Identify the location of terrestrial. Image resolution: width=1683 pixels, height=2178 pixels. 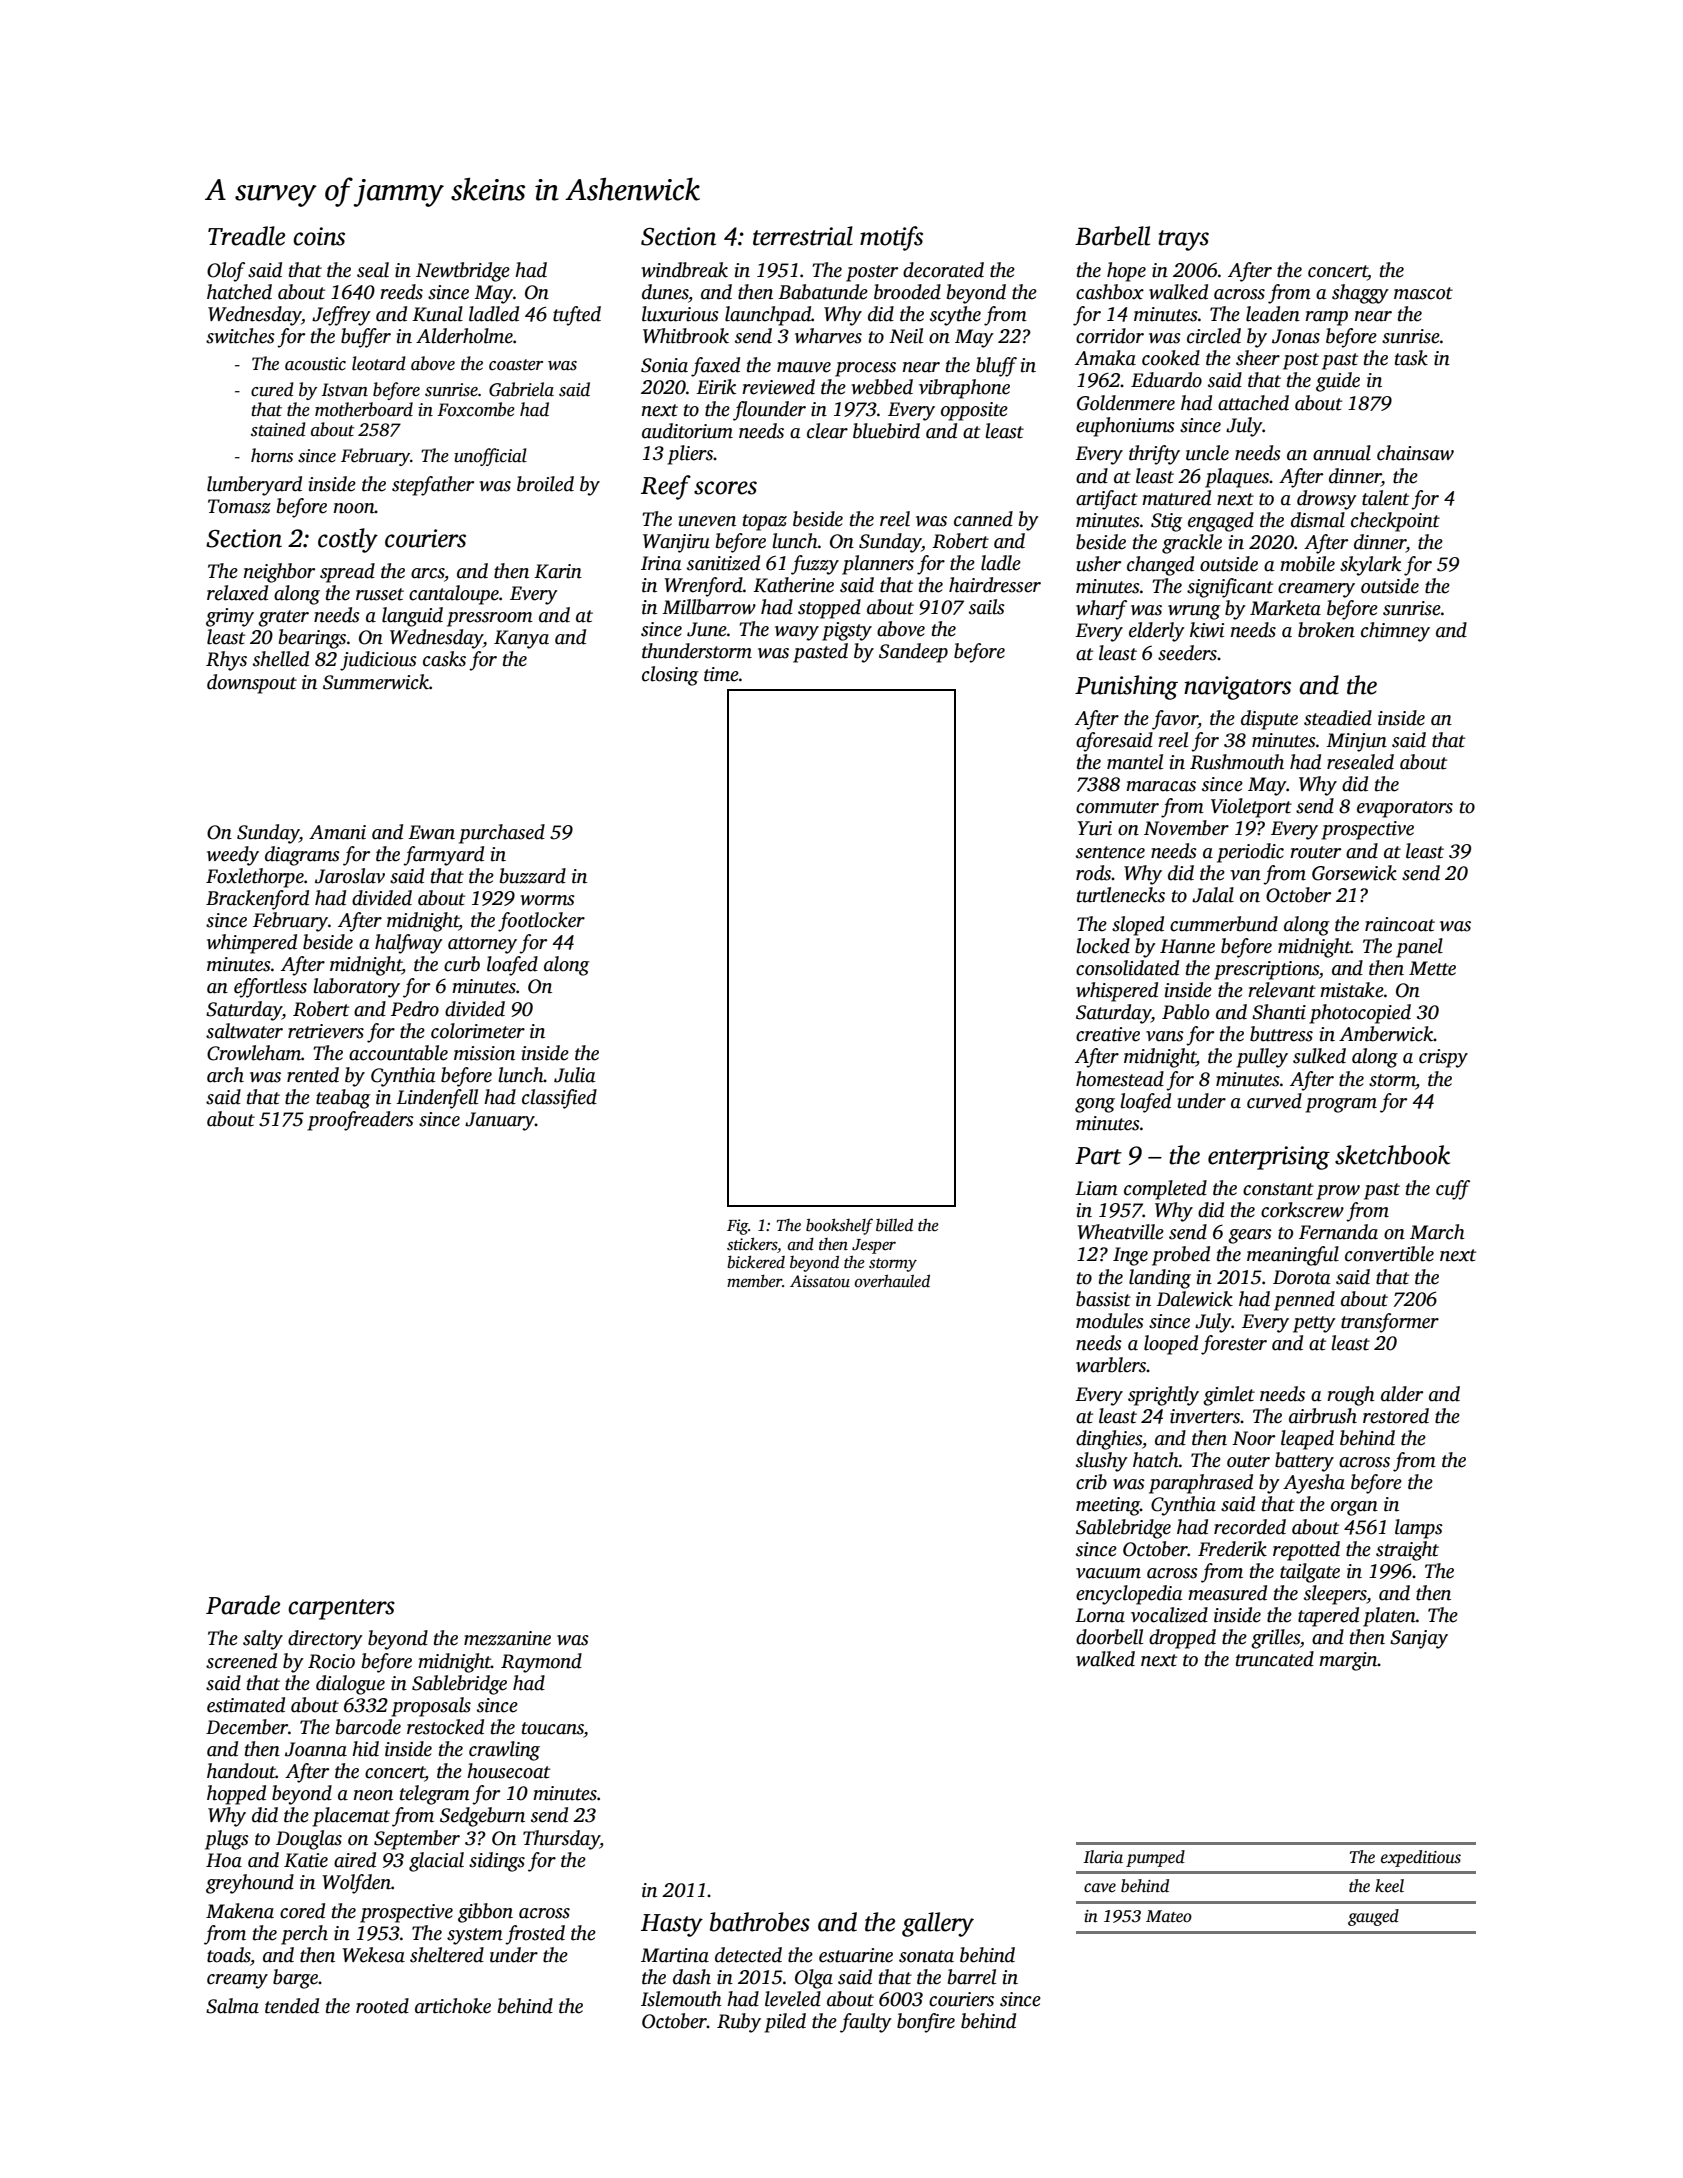
(803, 236).
